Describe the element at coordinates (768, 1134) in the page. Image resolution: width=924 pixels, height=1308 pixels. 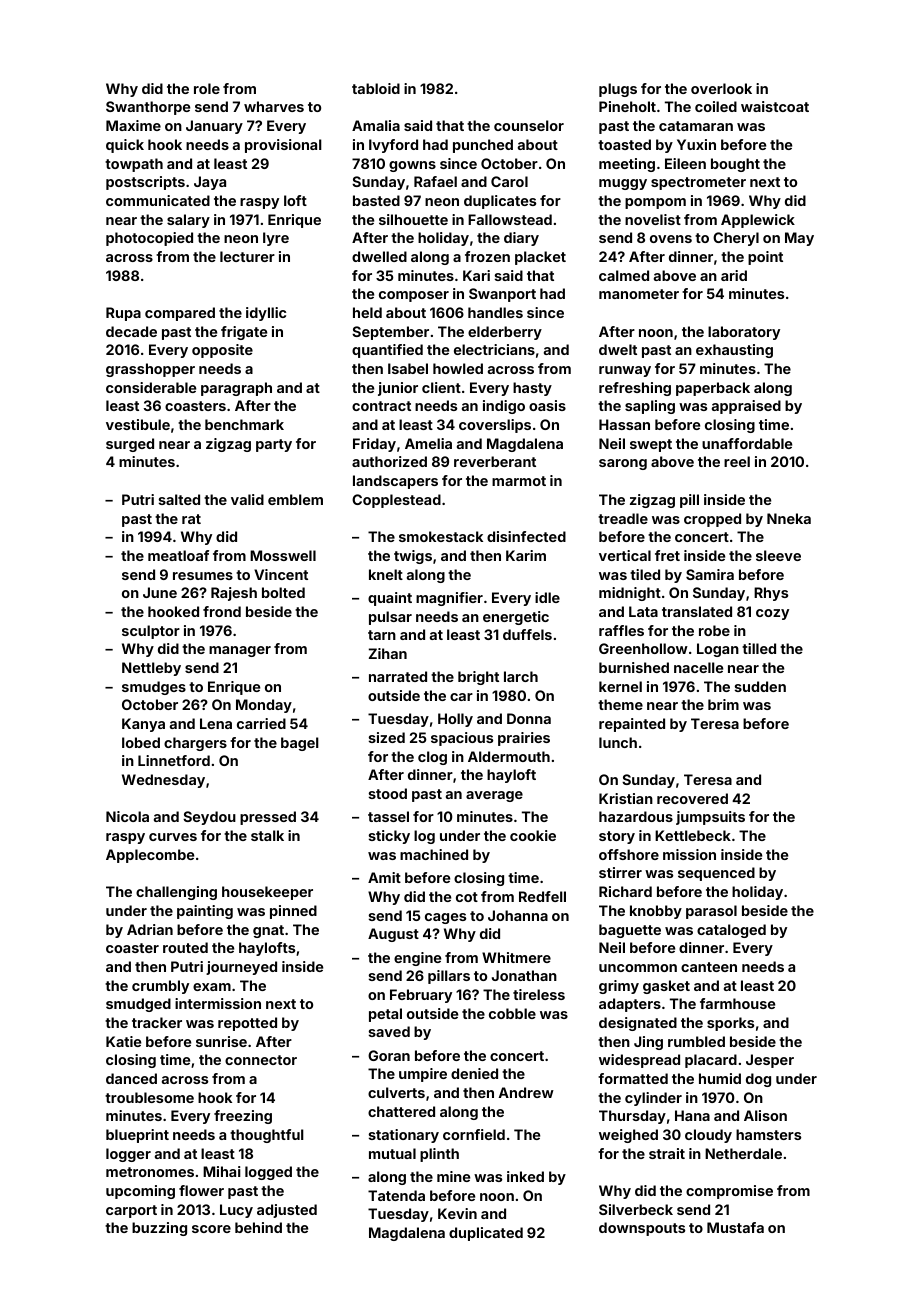
I see `hamsters` at that location.
